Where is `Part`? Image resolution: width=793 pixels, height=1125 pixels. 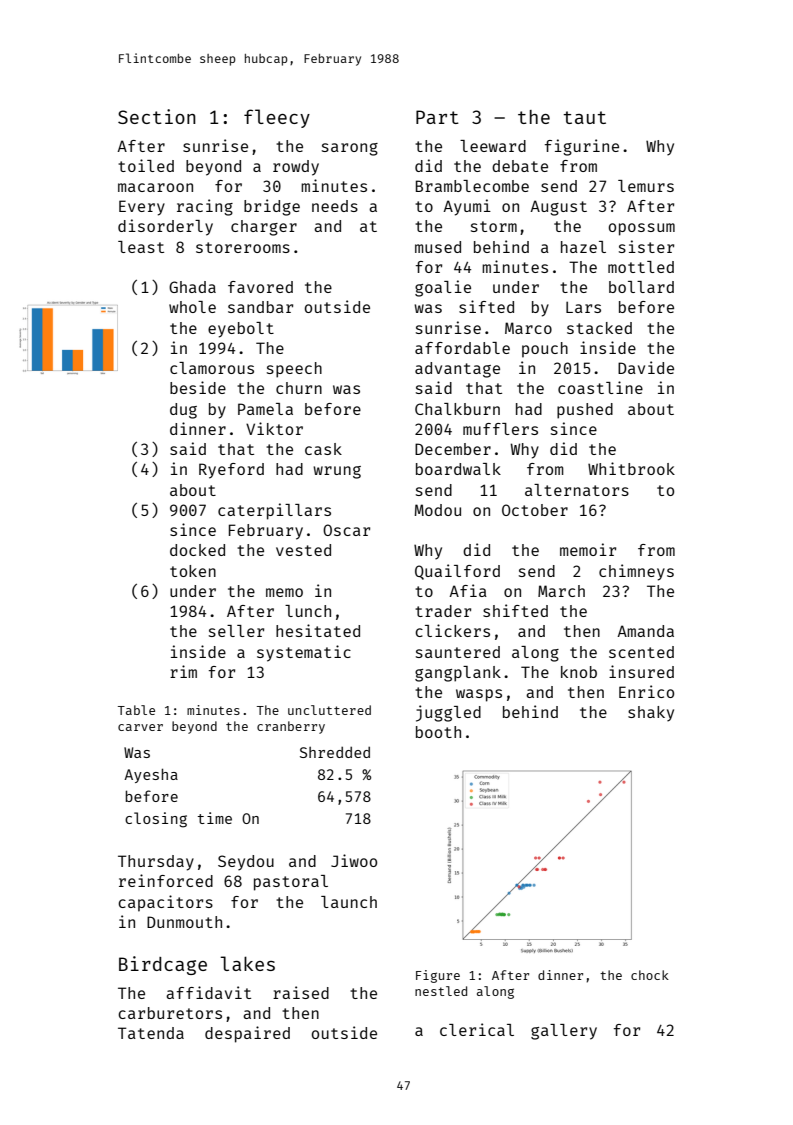
Part is located at coordinates (437, 117).
